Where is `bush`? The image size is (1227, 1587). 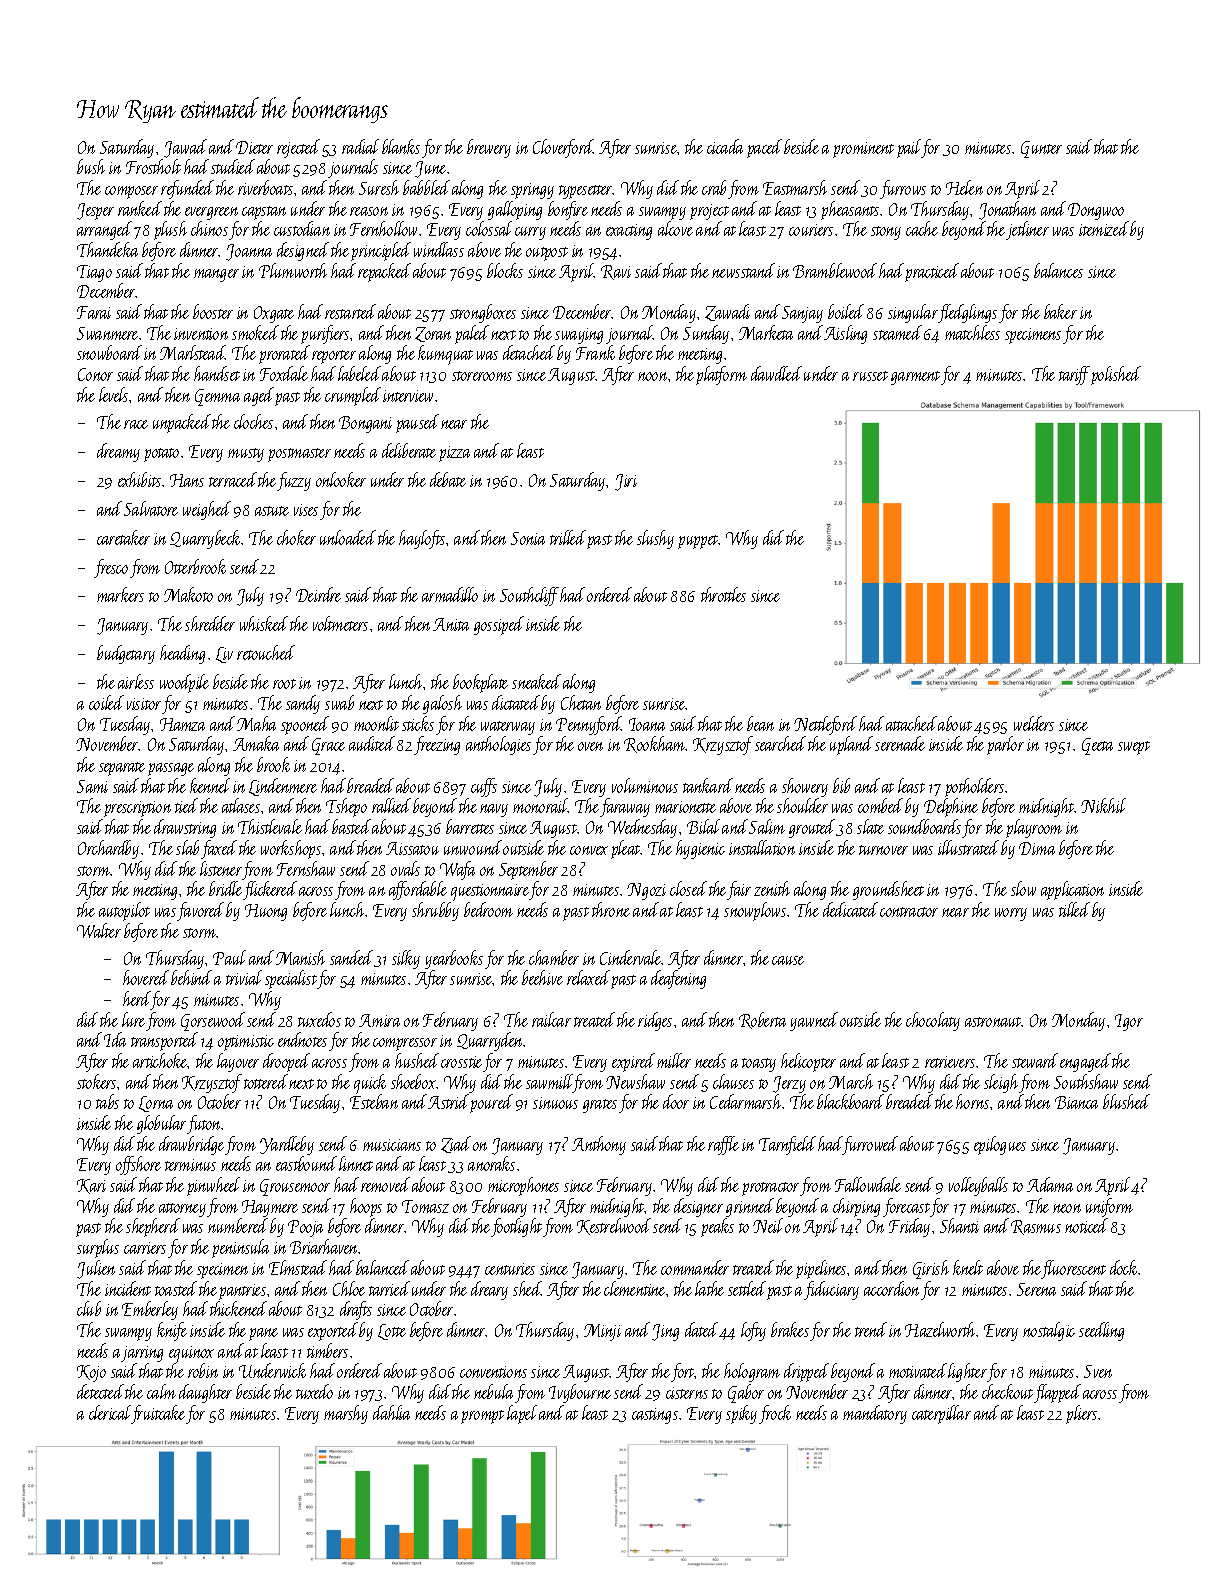
bush is located at coordinates (91, 166).
